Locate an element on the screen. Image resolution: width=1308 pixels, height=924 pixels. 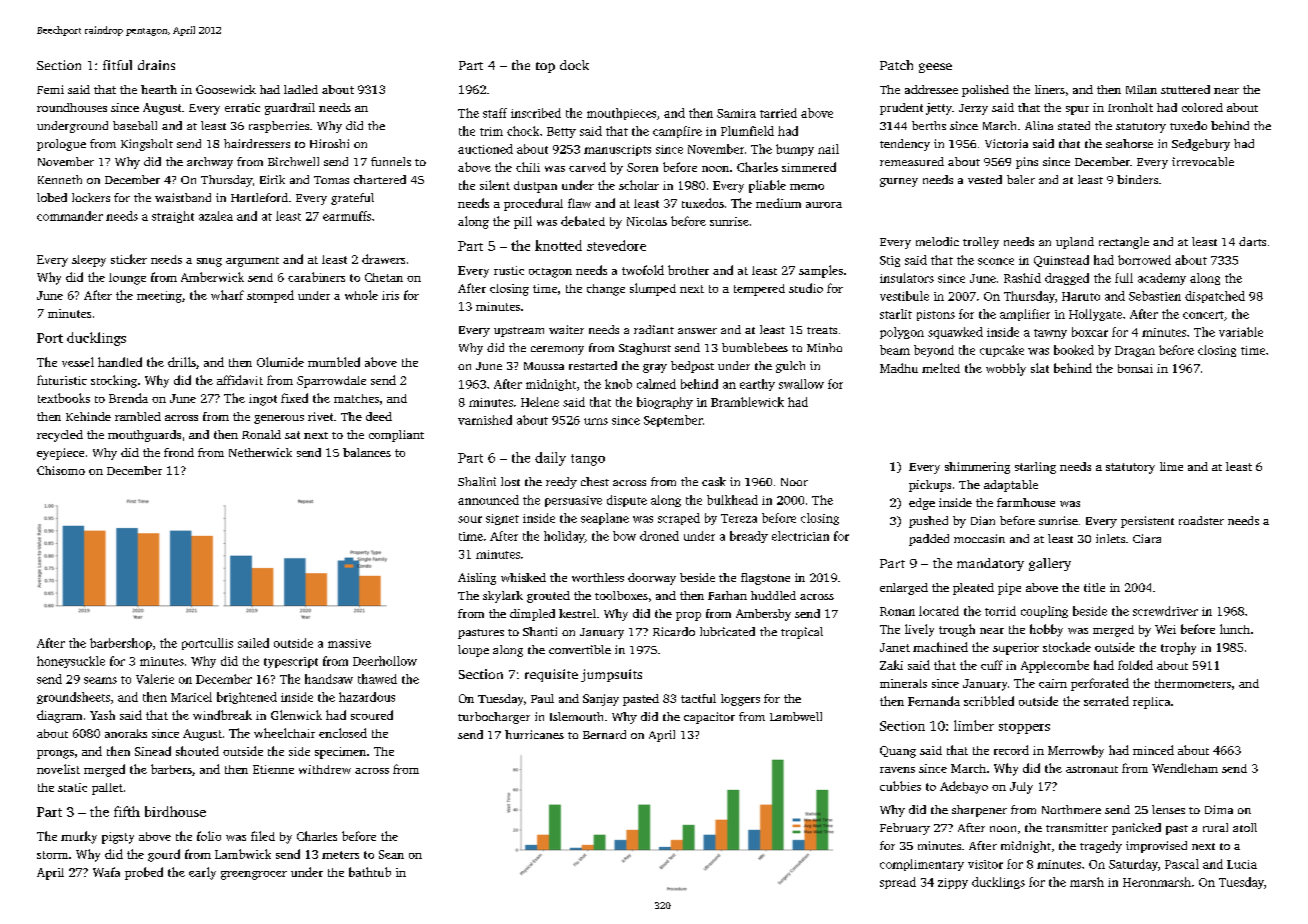
static is located at coordinates (72, 787).
